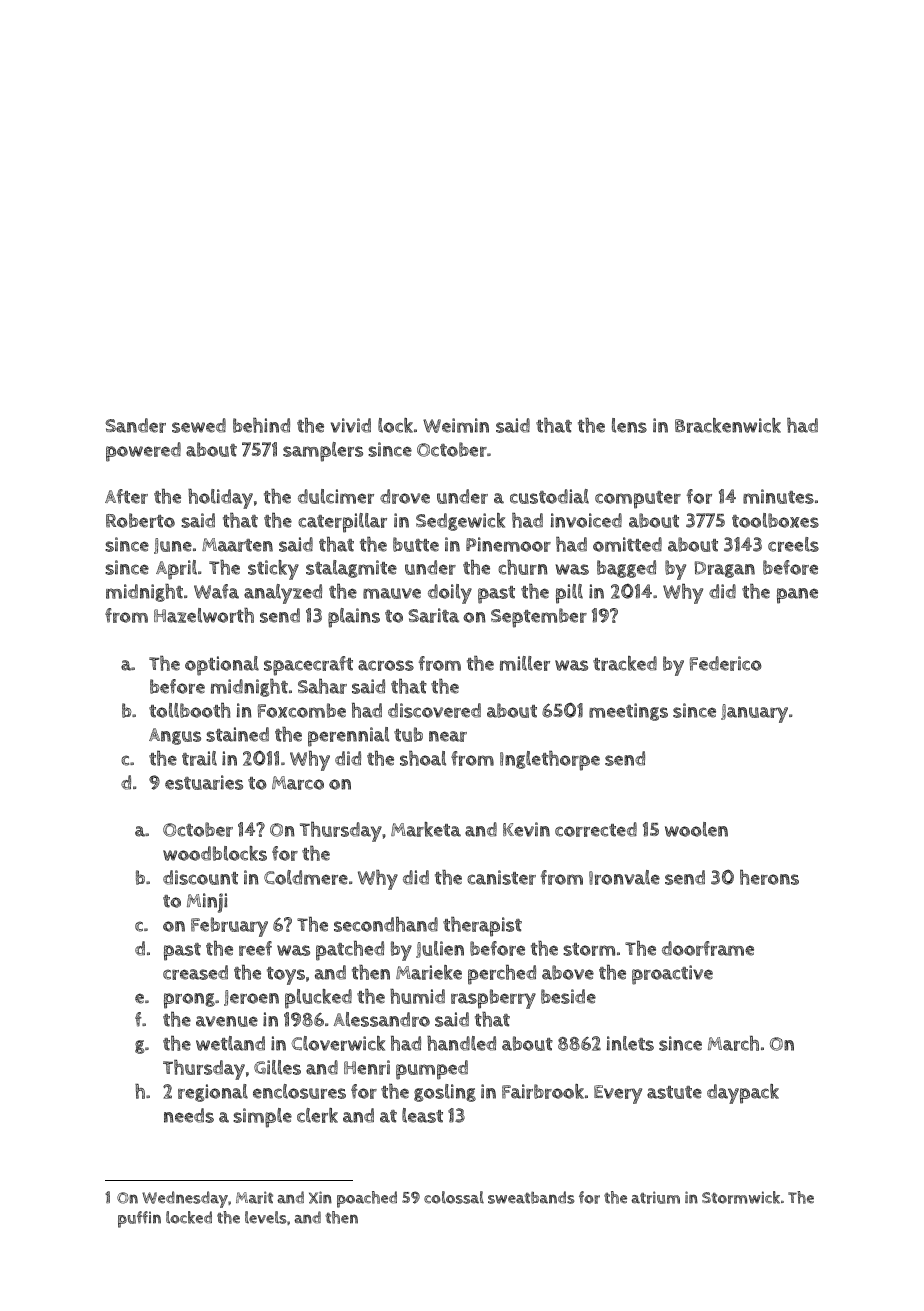  Describe the element at coordinates (754, 713) in the image. I see `January` at that location.
